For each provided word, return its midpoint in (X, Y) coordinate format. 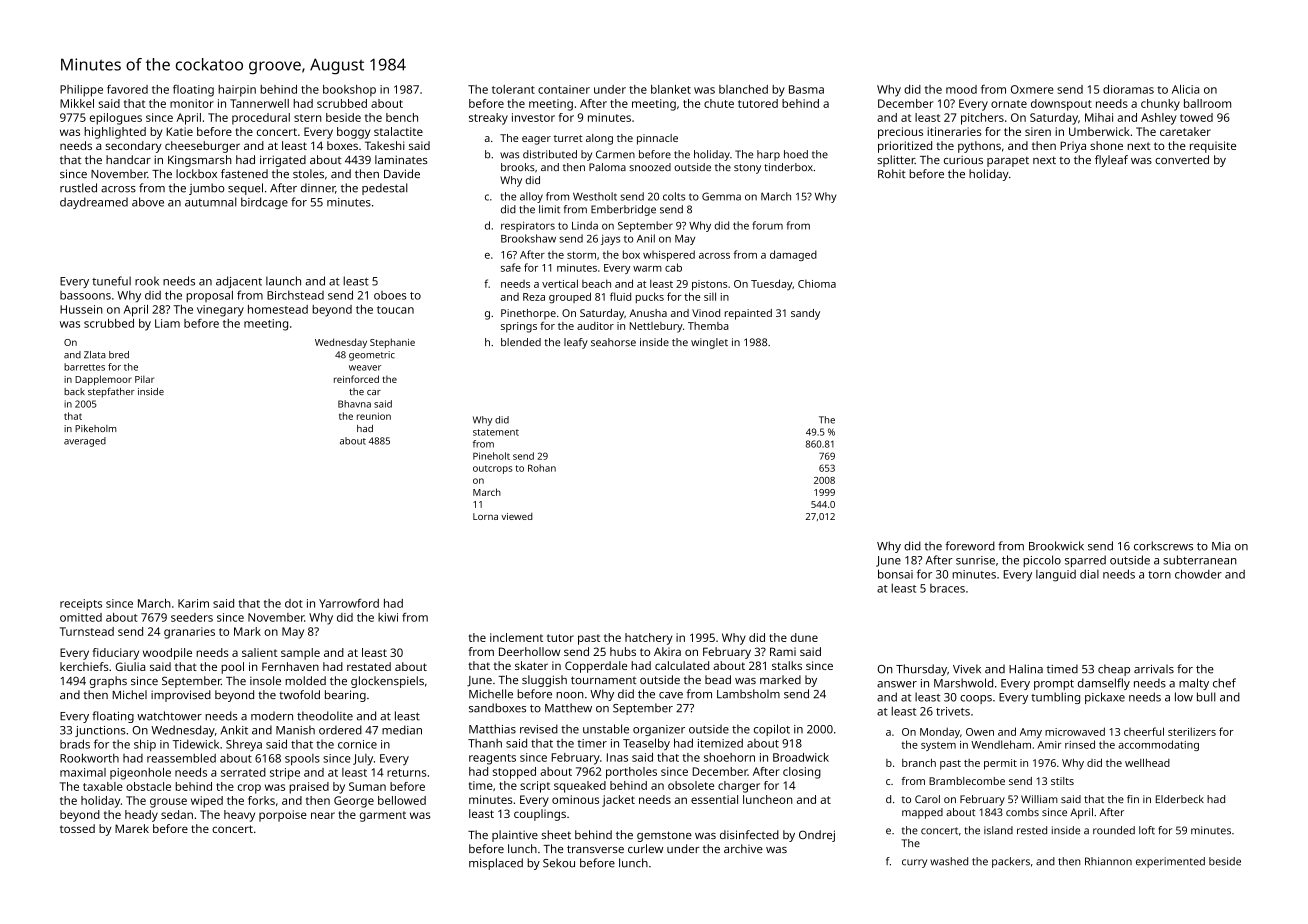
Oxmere (1032, 89)
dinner (318, 188)
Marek (132, 828)
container (564, 89)
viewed (517, 516)
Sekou (559, 863)
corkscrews (1163, 546)
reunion (374, 416)
